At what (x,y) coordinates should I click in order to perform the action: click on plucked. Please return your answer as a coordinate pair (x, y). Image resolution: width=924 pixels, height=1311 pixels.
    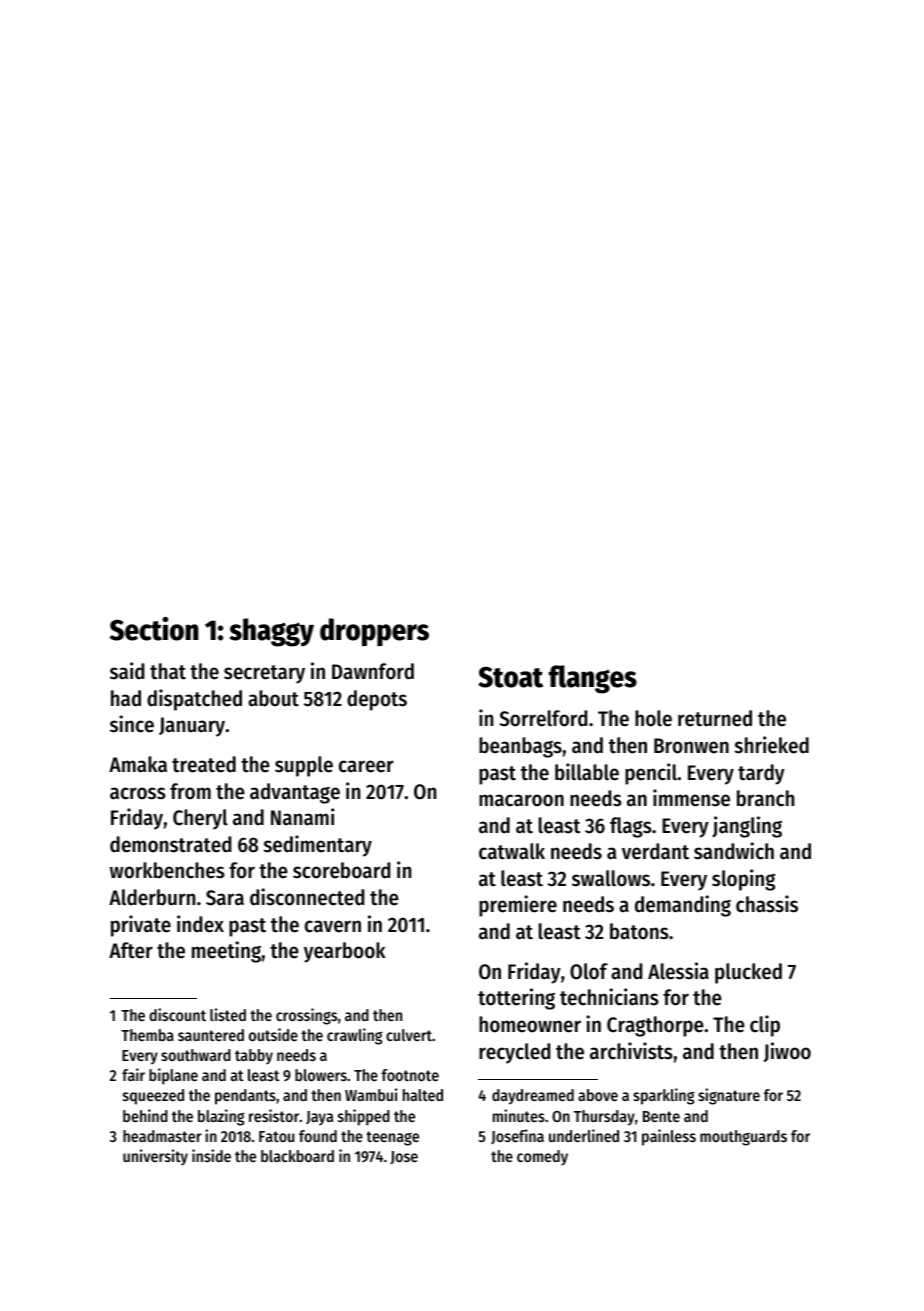
    Looking at the image, I should click on (748, 973).
